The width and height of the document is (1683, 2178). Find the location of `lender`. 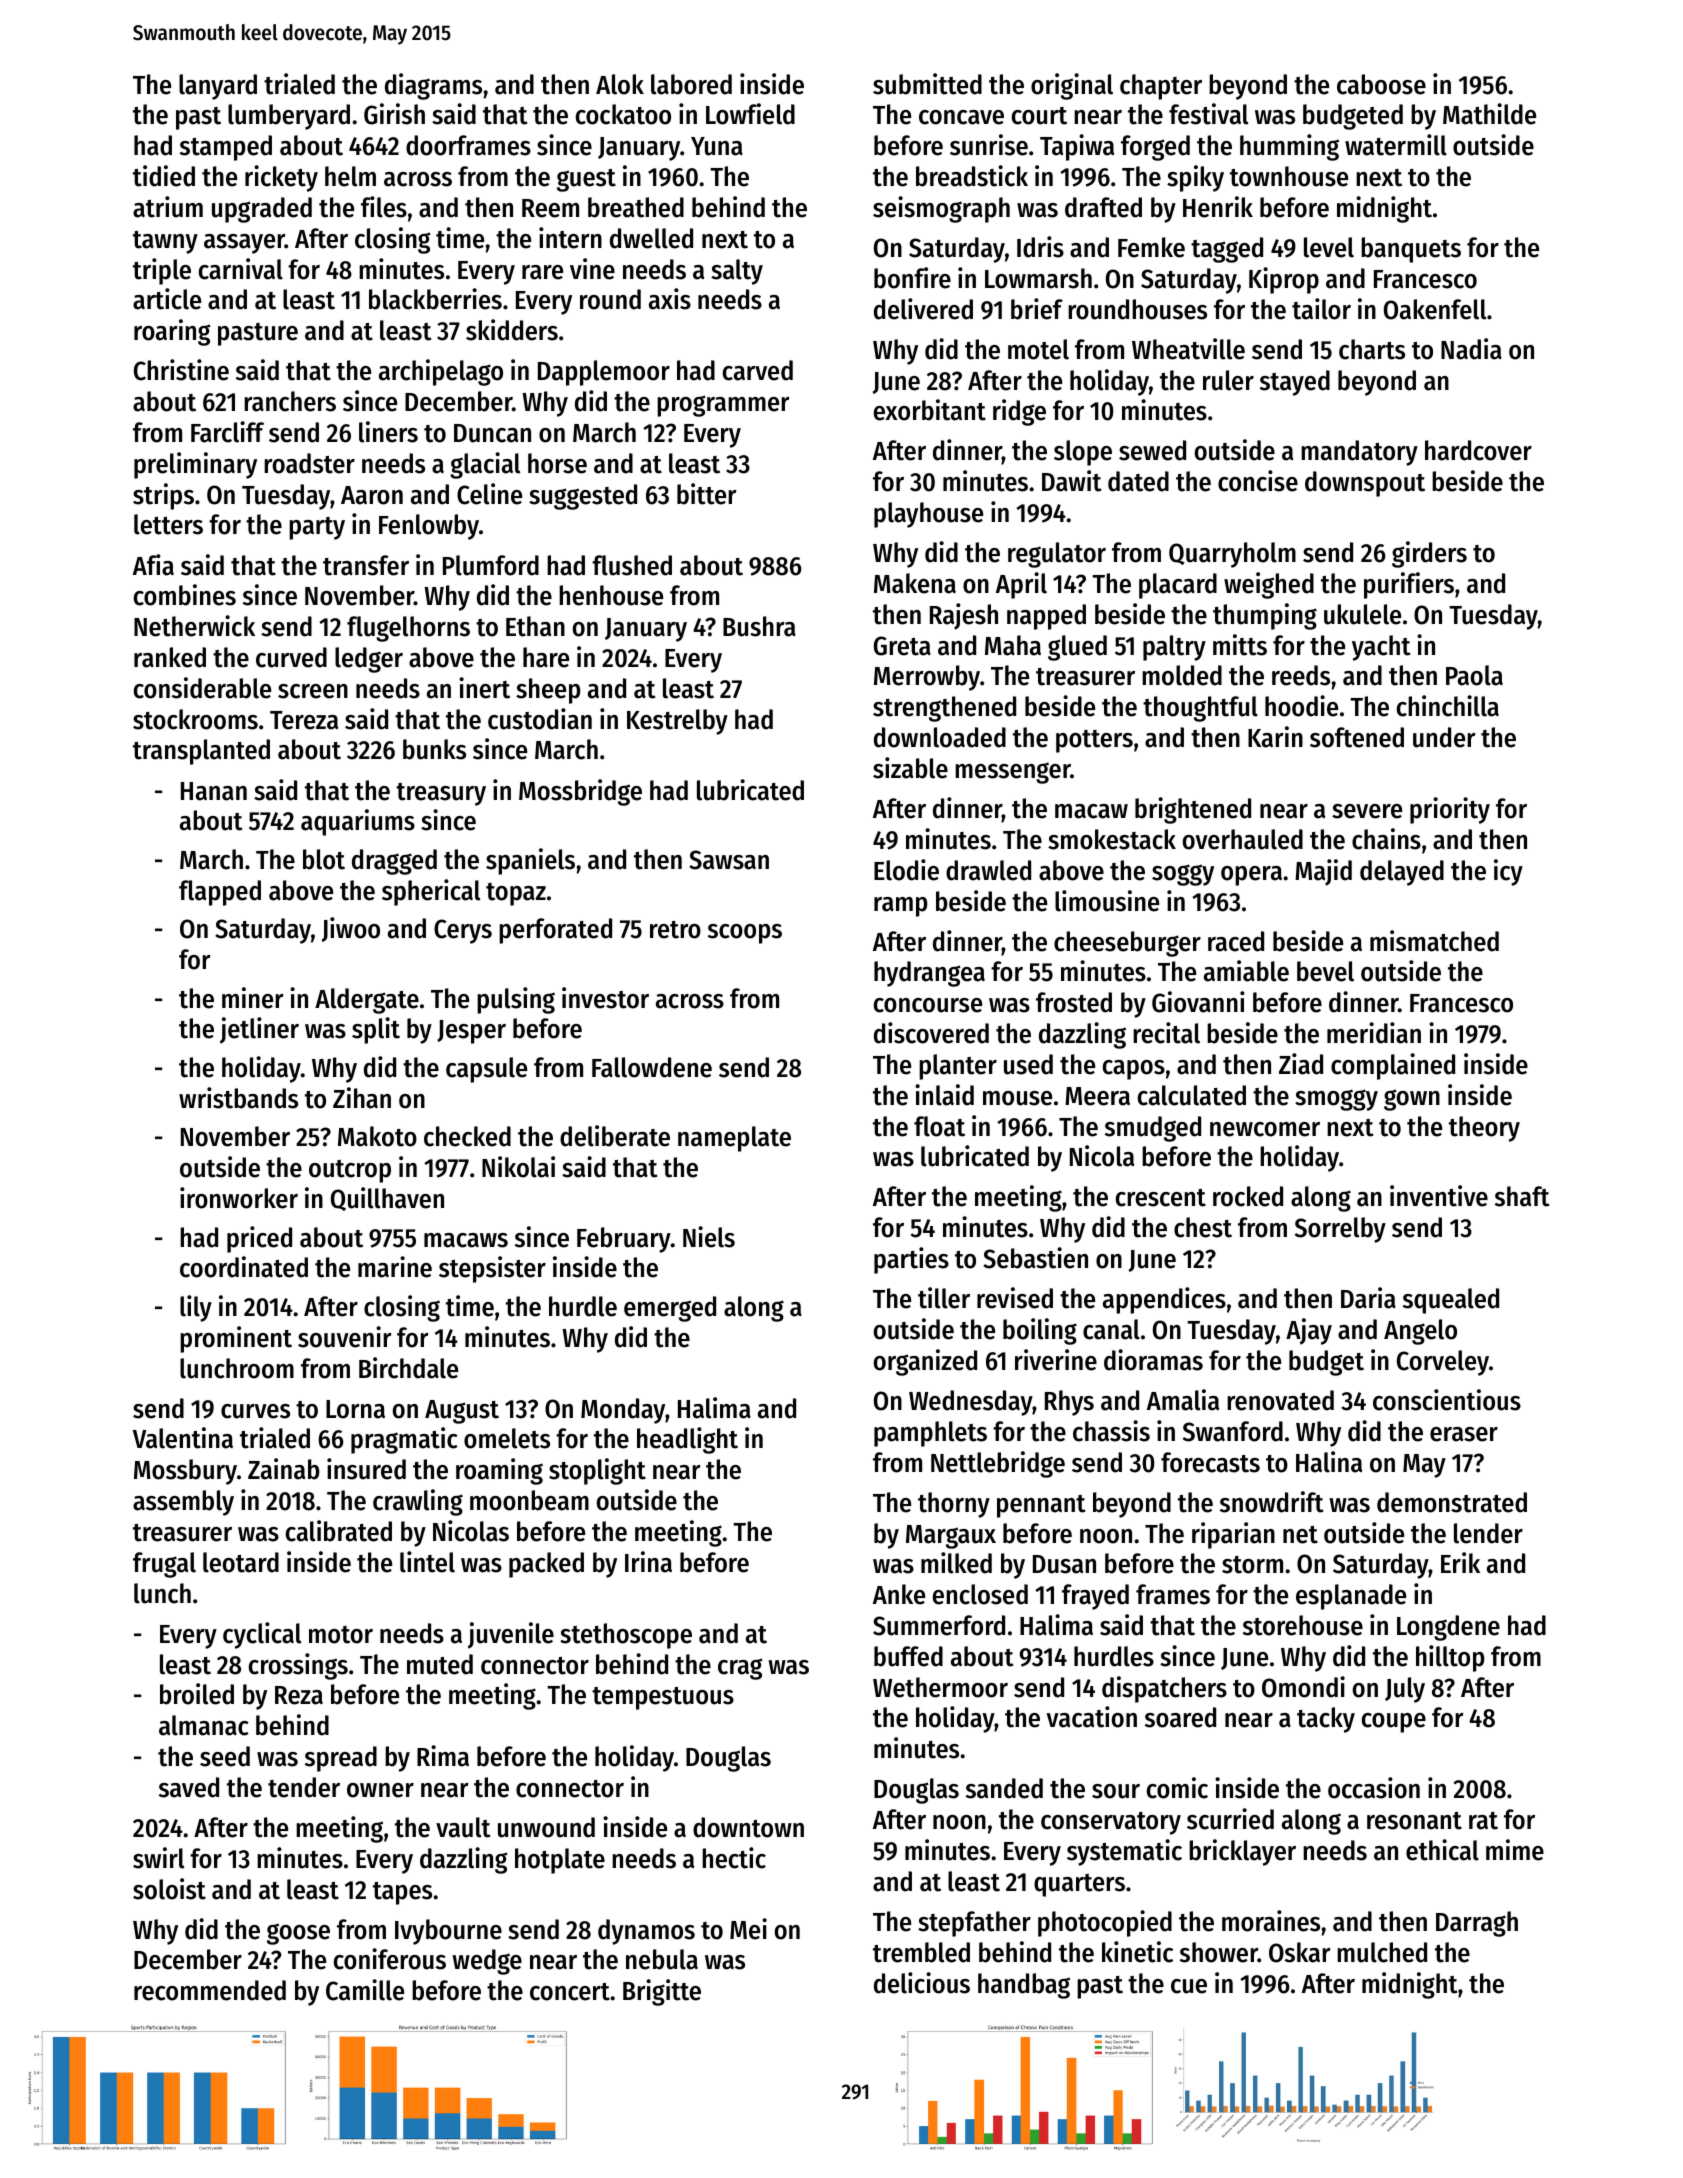

lender is located at coordinates (1488, 1533).
